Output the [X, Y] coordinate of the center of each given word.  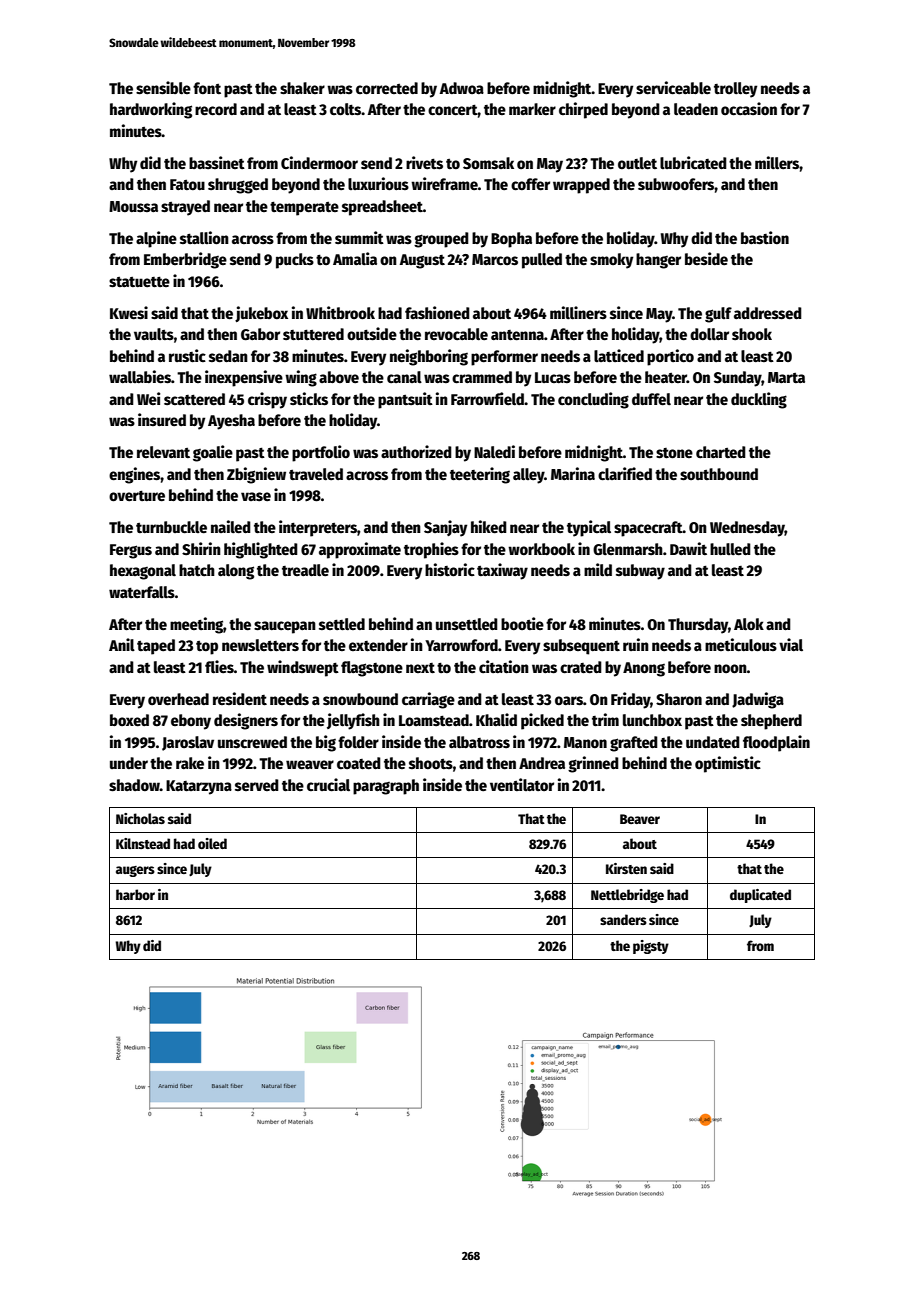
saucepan [285, 627]
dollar [709, 334]
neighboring [429, 357]
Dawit [688, 548]
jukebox [261, 314]
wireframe [444, 183]
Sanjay [445, 528]
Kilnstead [143, 843]
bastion [765, 238]
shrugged [238, 186]
